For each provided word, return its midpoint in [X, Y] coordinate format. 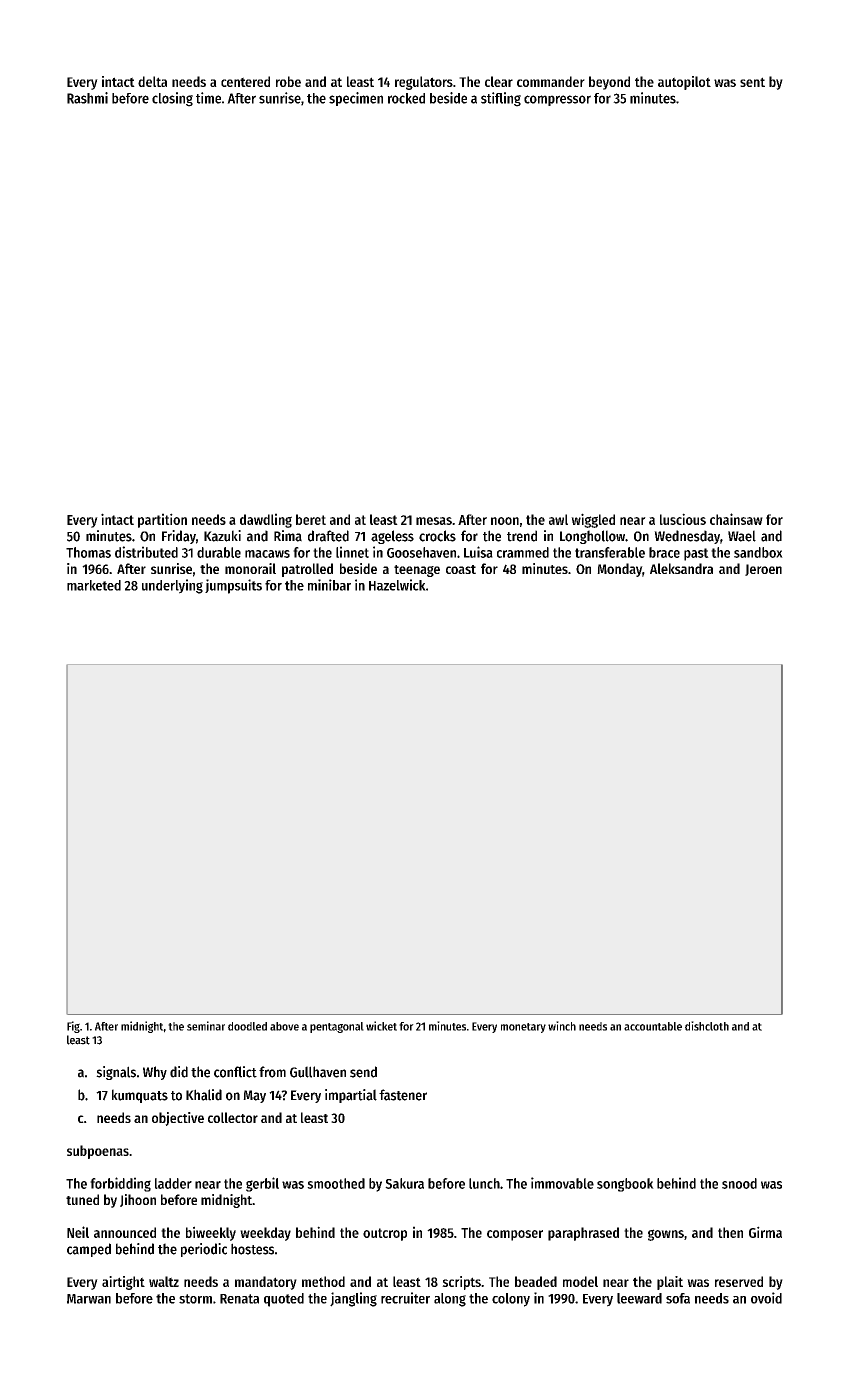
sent [752, 82]
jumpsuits [233, 586]
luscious [683, 519]
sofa [678, 1298]
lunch [484, 1183]
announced [125, 1232]
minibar [329, 585]
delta [152, 81]
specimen [356, 99]
